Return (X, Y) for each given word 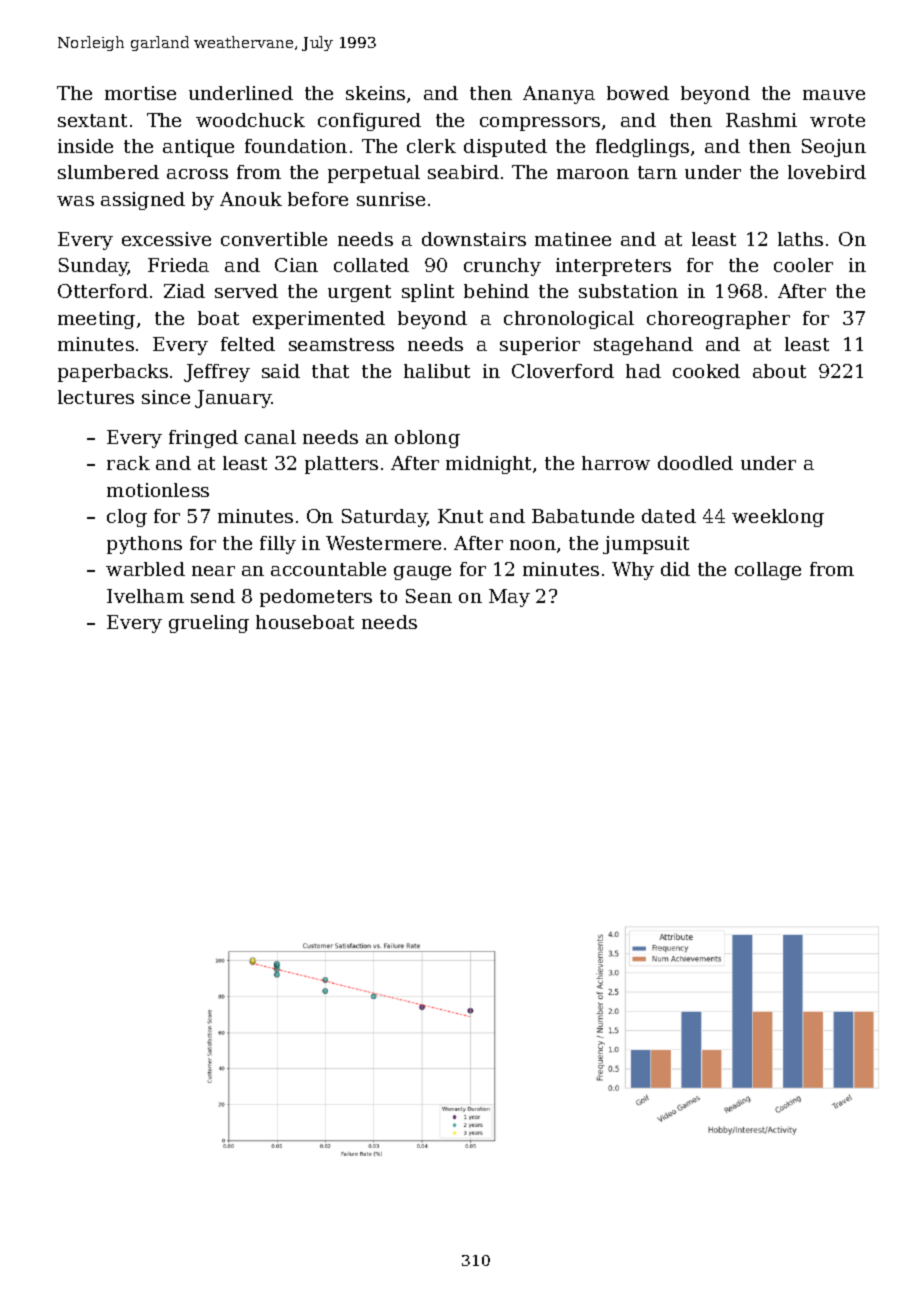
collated (371, 265)
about (779, 371)
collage (768, 571)
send (213, 596)
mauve (834, 95)
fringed (203, 439)
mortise (140, 93)
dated (669, 516)
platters (341, 465)
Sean (429, 596)
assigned (143, 201)
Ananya (559, 95)
